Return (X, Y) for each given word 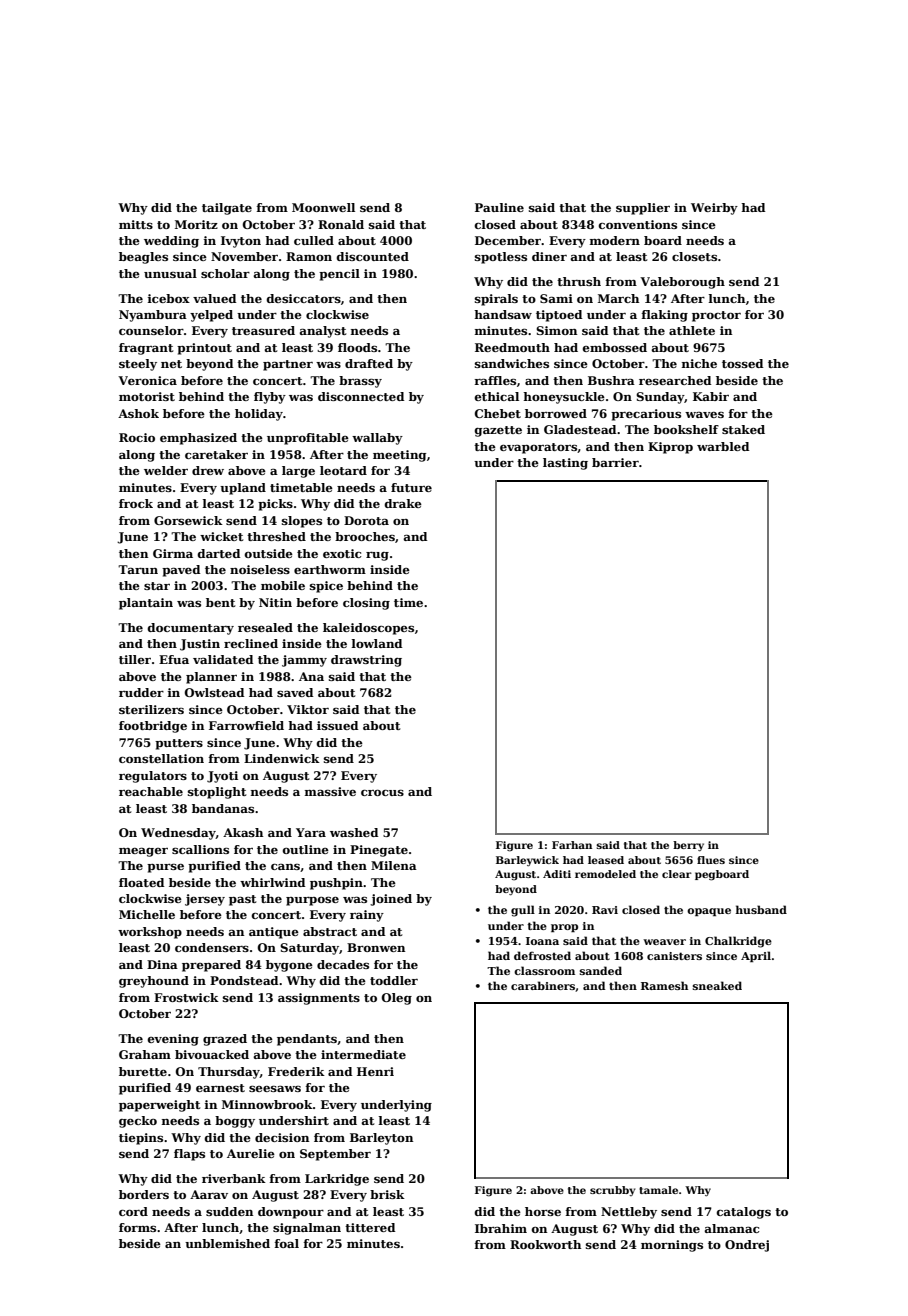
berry (688, 846)
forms (137, 1227)
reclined (251, 643)
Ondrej (747, 1246)
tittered (370, 1227)
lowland (377, 643)
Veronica (147, 380)
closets (694, 256)
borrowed (556, 413)
